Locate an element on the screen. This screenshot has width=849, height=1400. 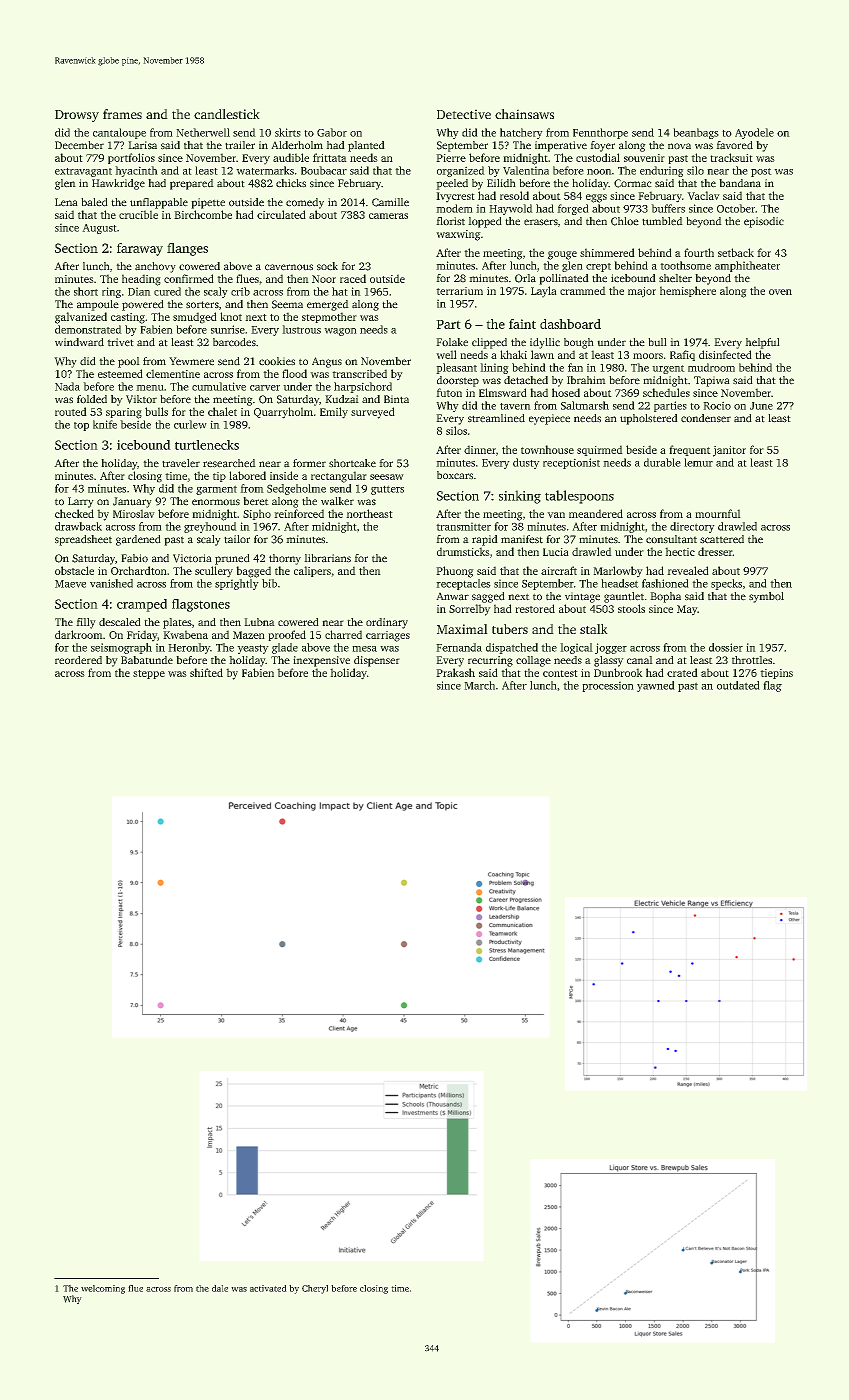
plates is located at coordinates (177, 623).
